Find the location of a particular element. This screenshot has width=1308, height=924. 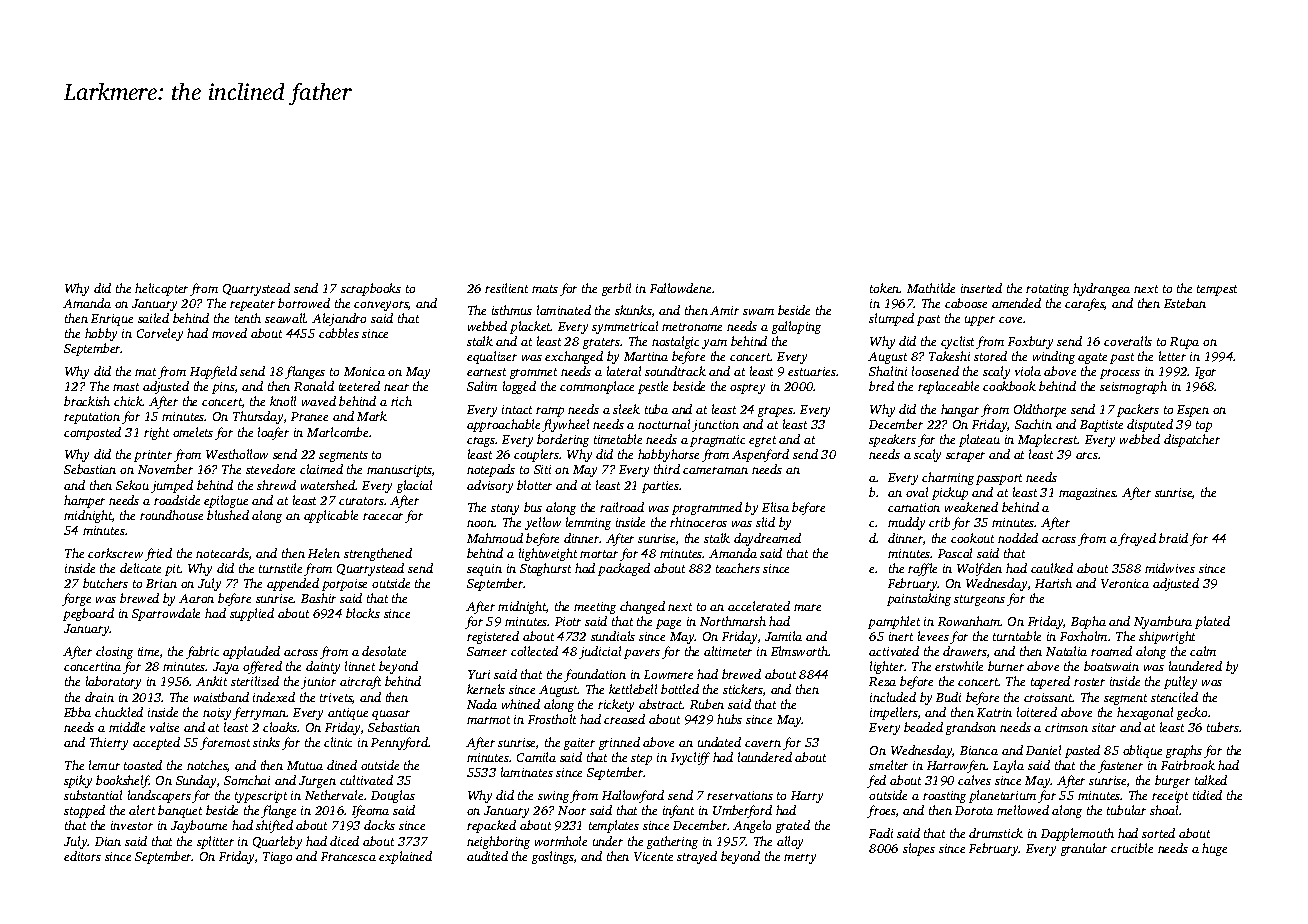

sailed is located at coordinates (153, 318).
